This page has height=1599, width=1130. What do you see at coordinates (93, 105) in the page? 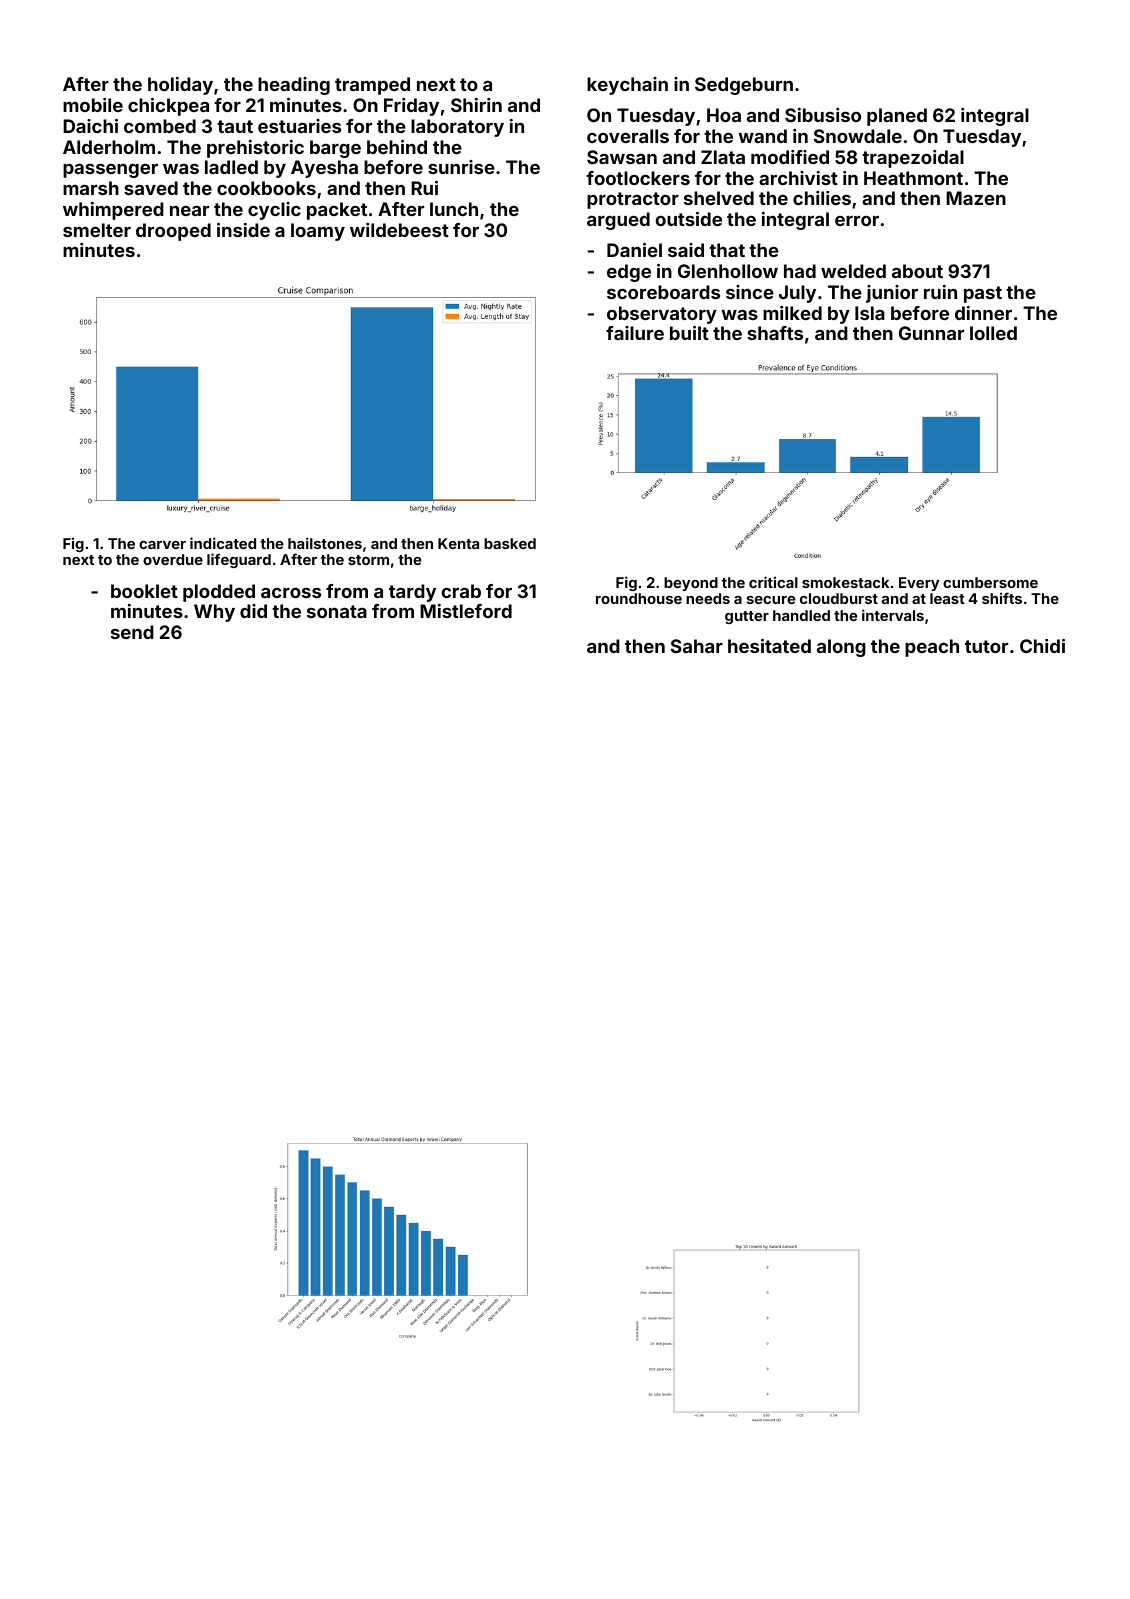
I see `mobile` at bounding box center [93, 105].
